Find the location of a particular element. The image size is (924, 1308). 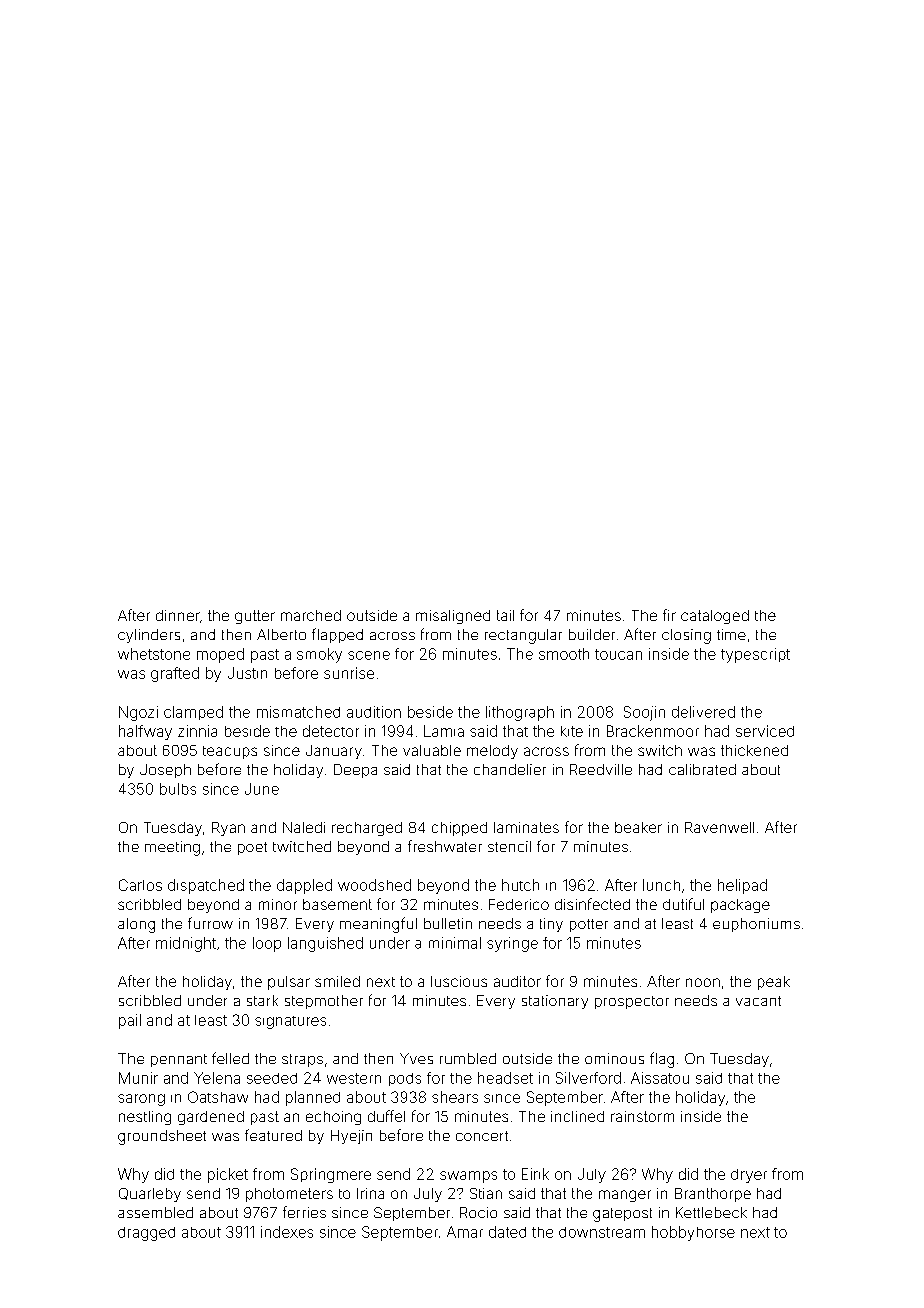

duffel is located at coordinates (386, 1116).
